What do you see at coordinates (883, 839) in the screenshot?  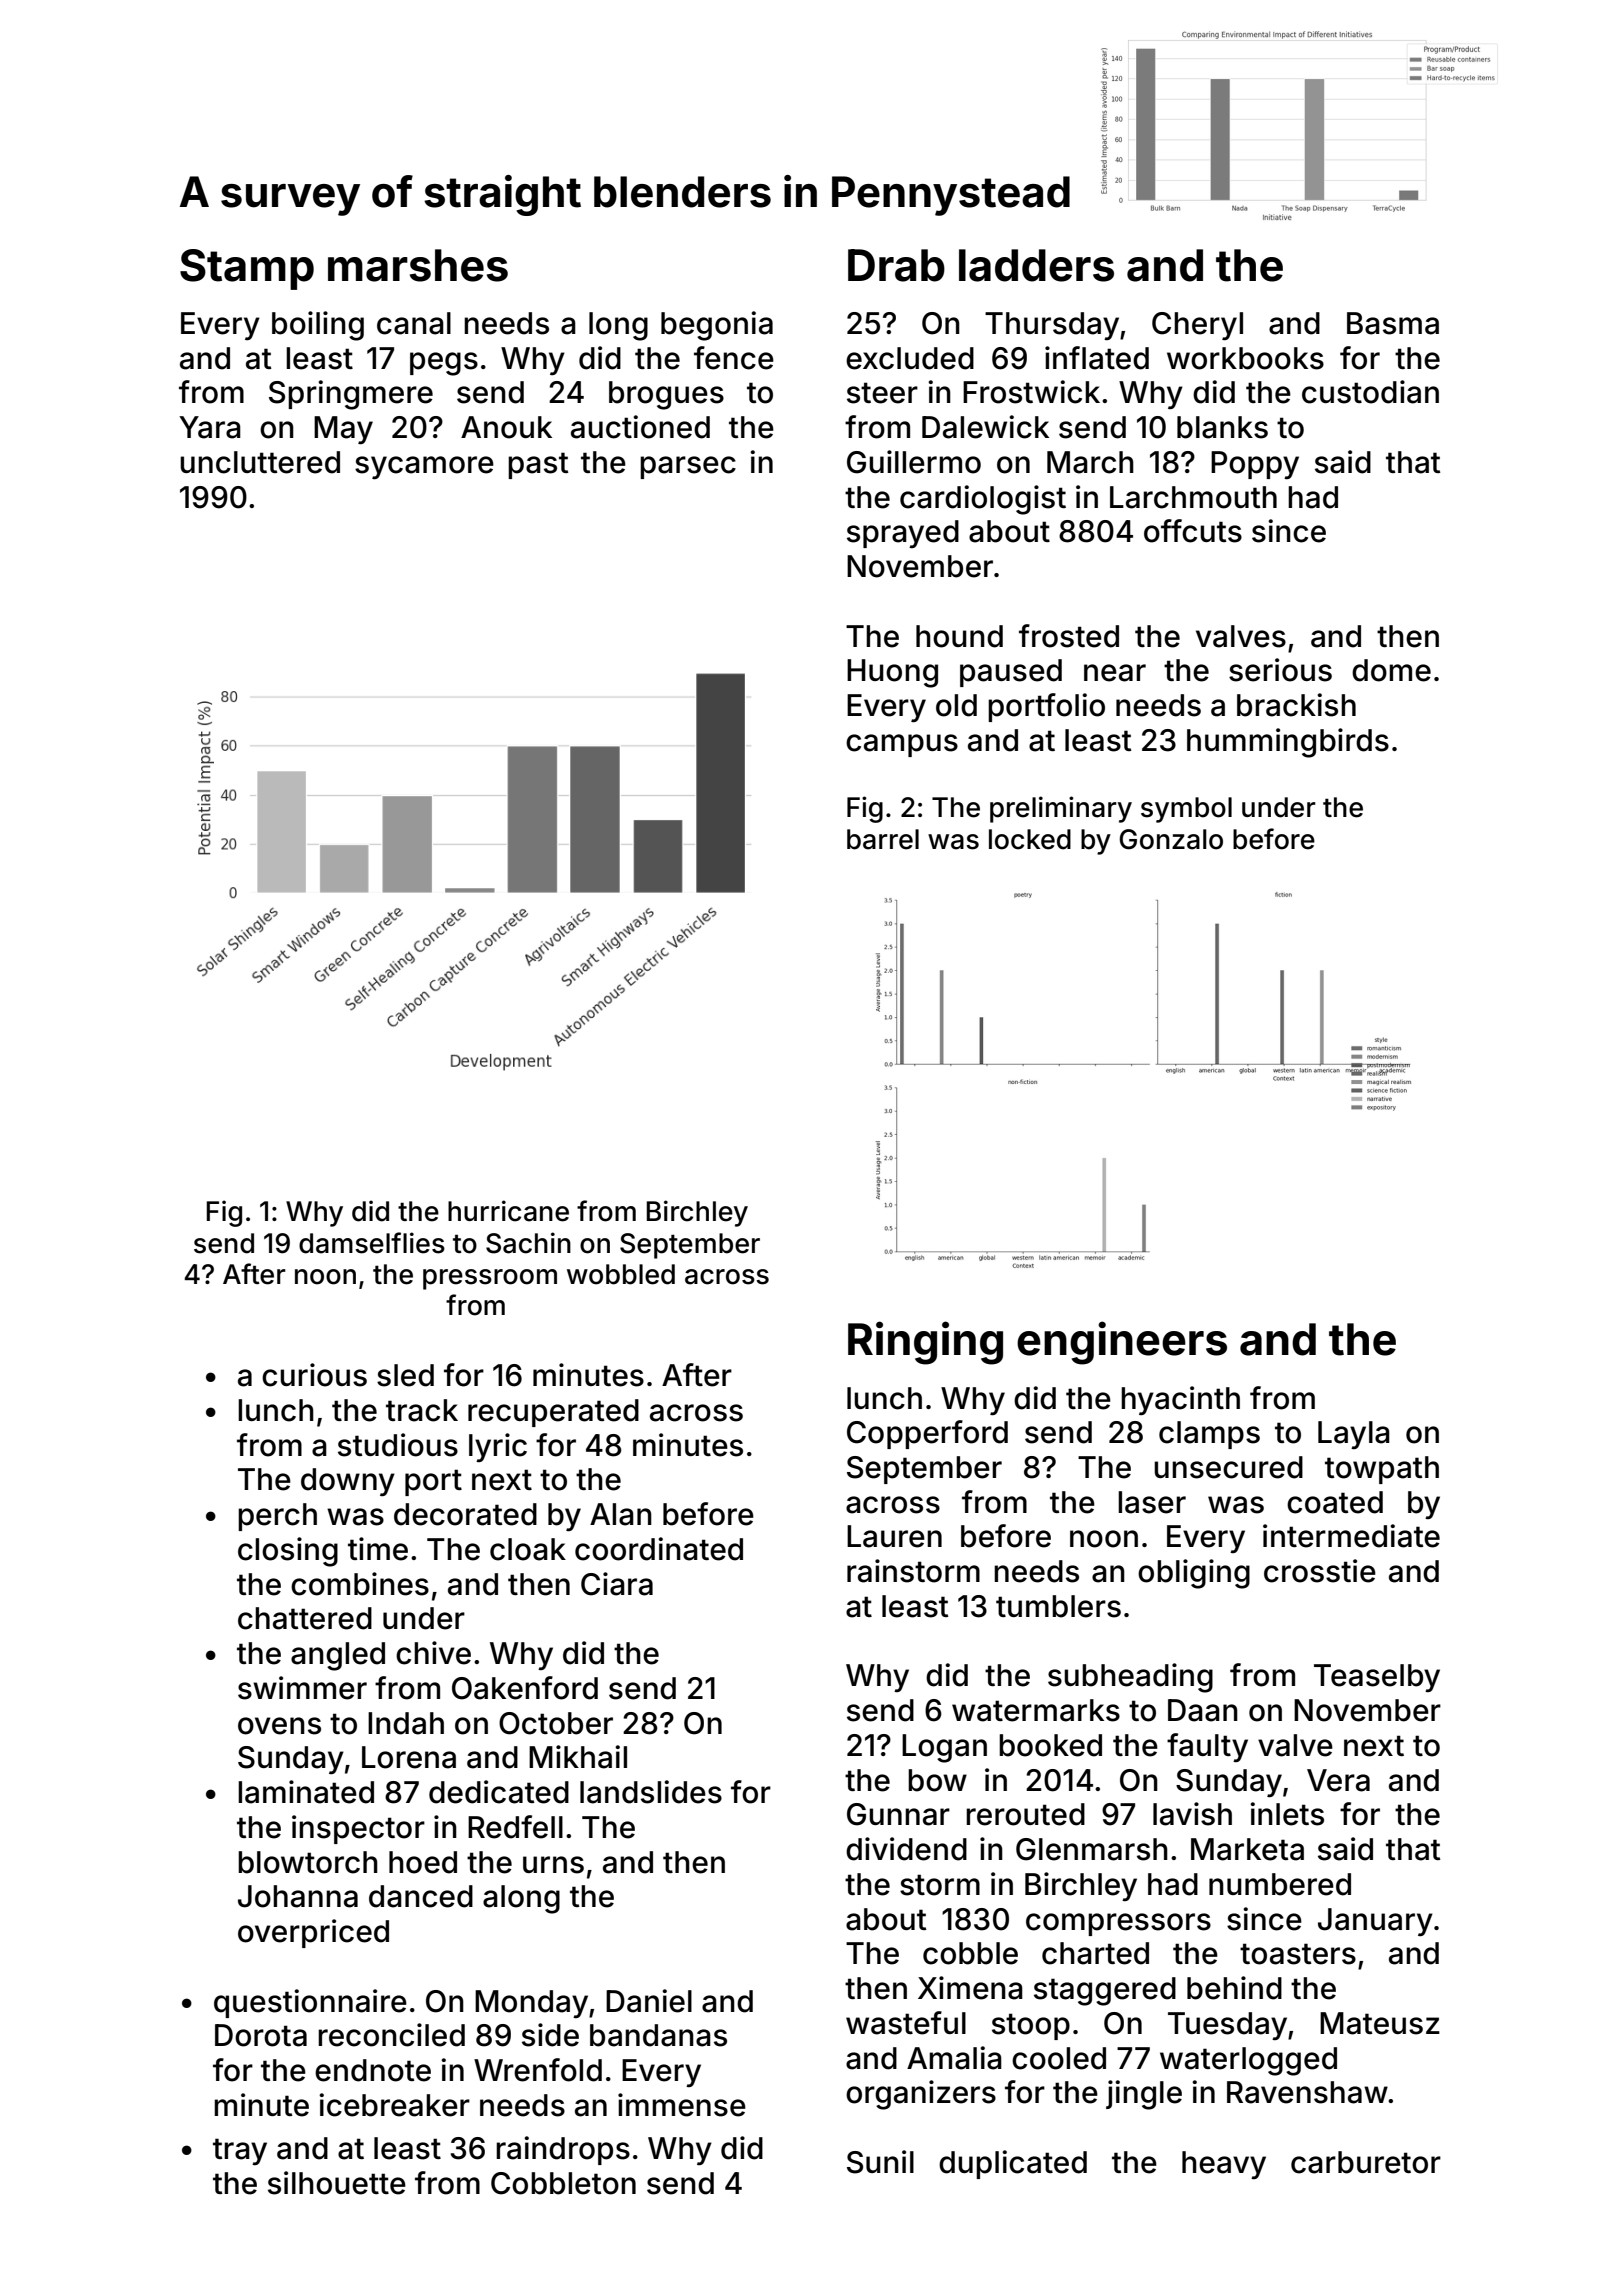 I see `barrel` at bounding box center [883, 839].
